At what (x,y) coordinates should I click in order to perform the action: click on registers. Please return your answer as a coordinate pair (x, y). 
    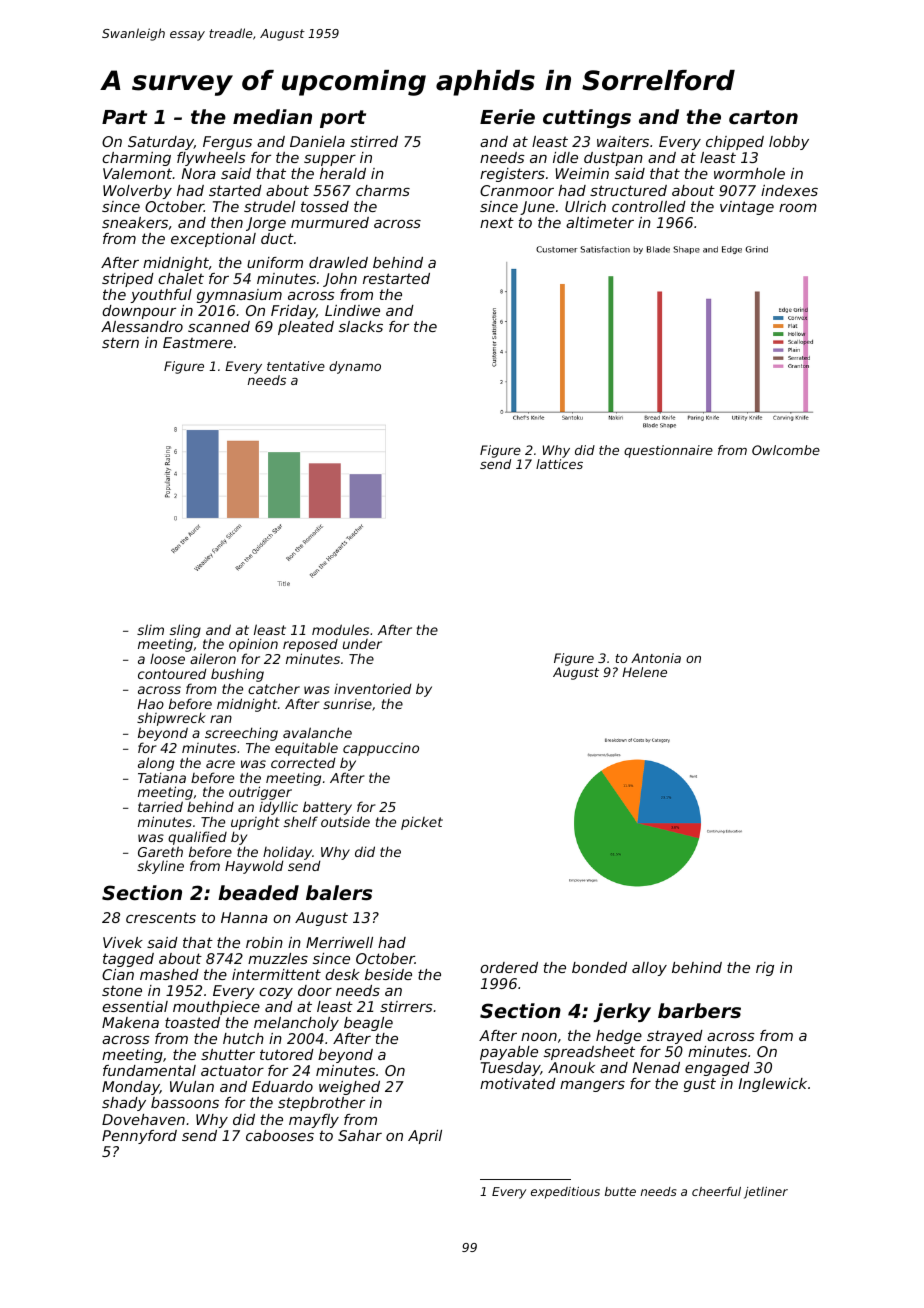
    Looking at the image, I should click on (512, 175).
